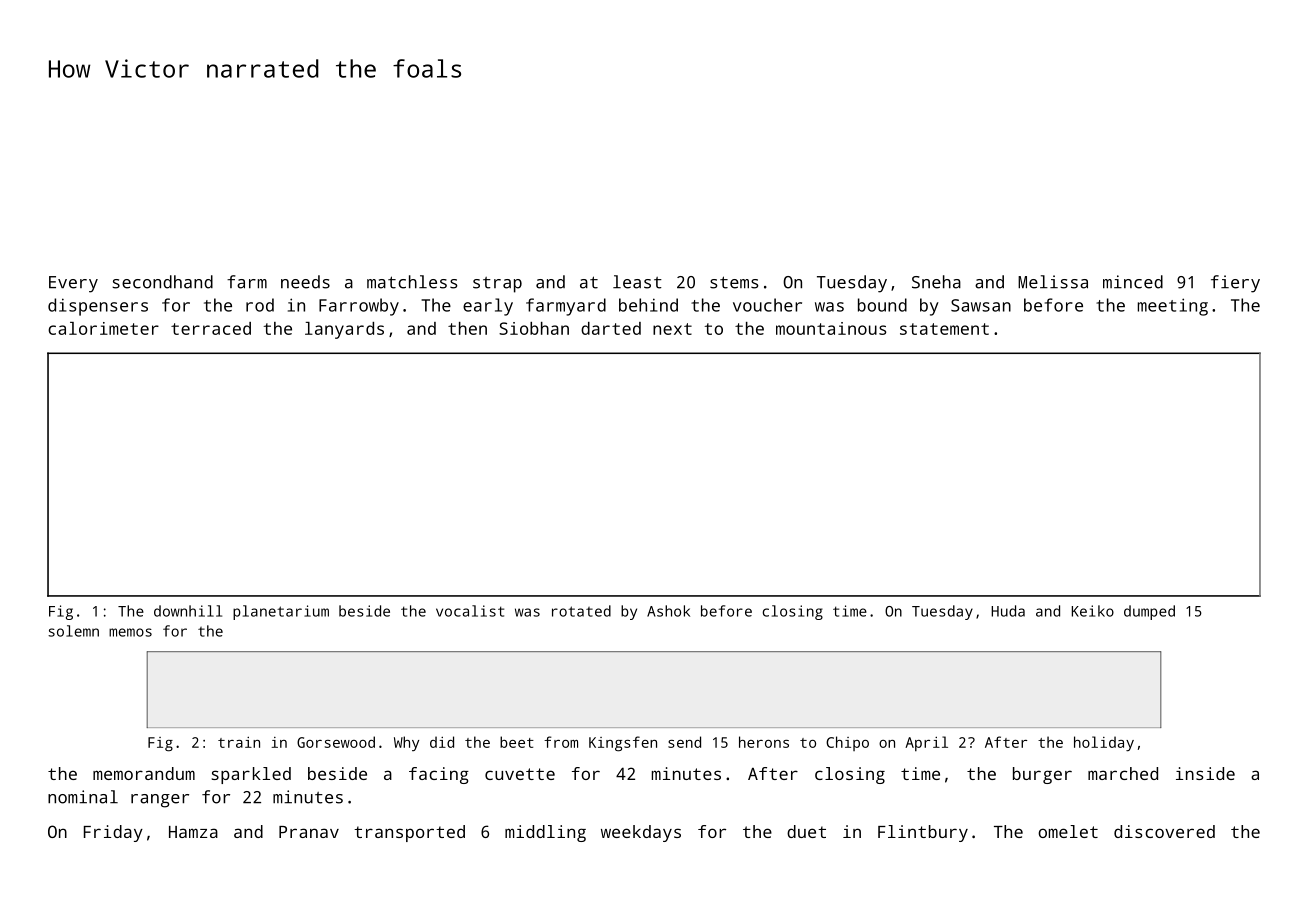 This screenshot has height=924, width=1308. I want to click on duet, so click(806, 831).
